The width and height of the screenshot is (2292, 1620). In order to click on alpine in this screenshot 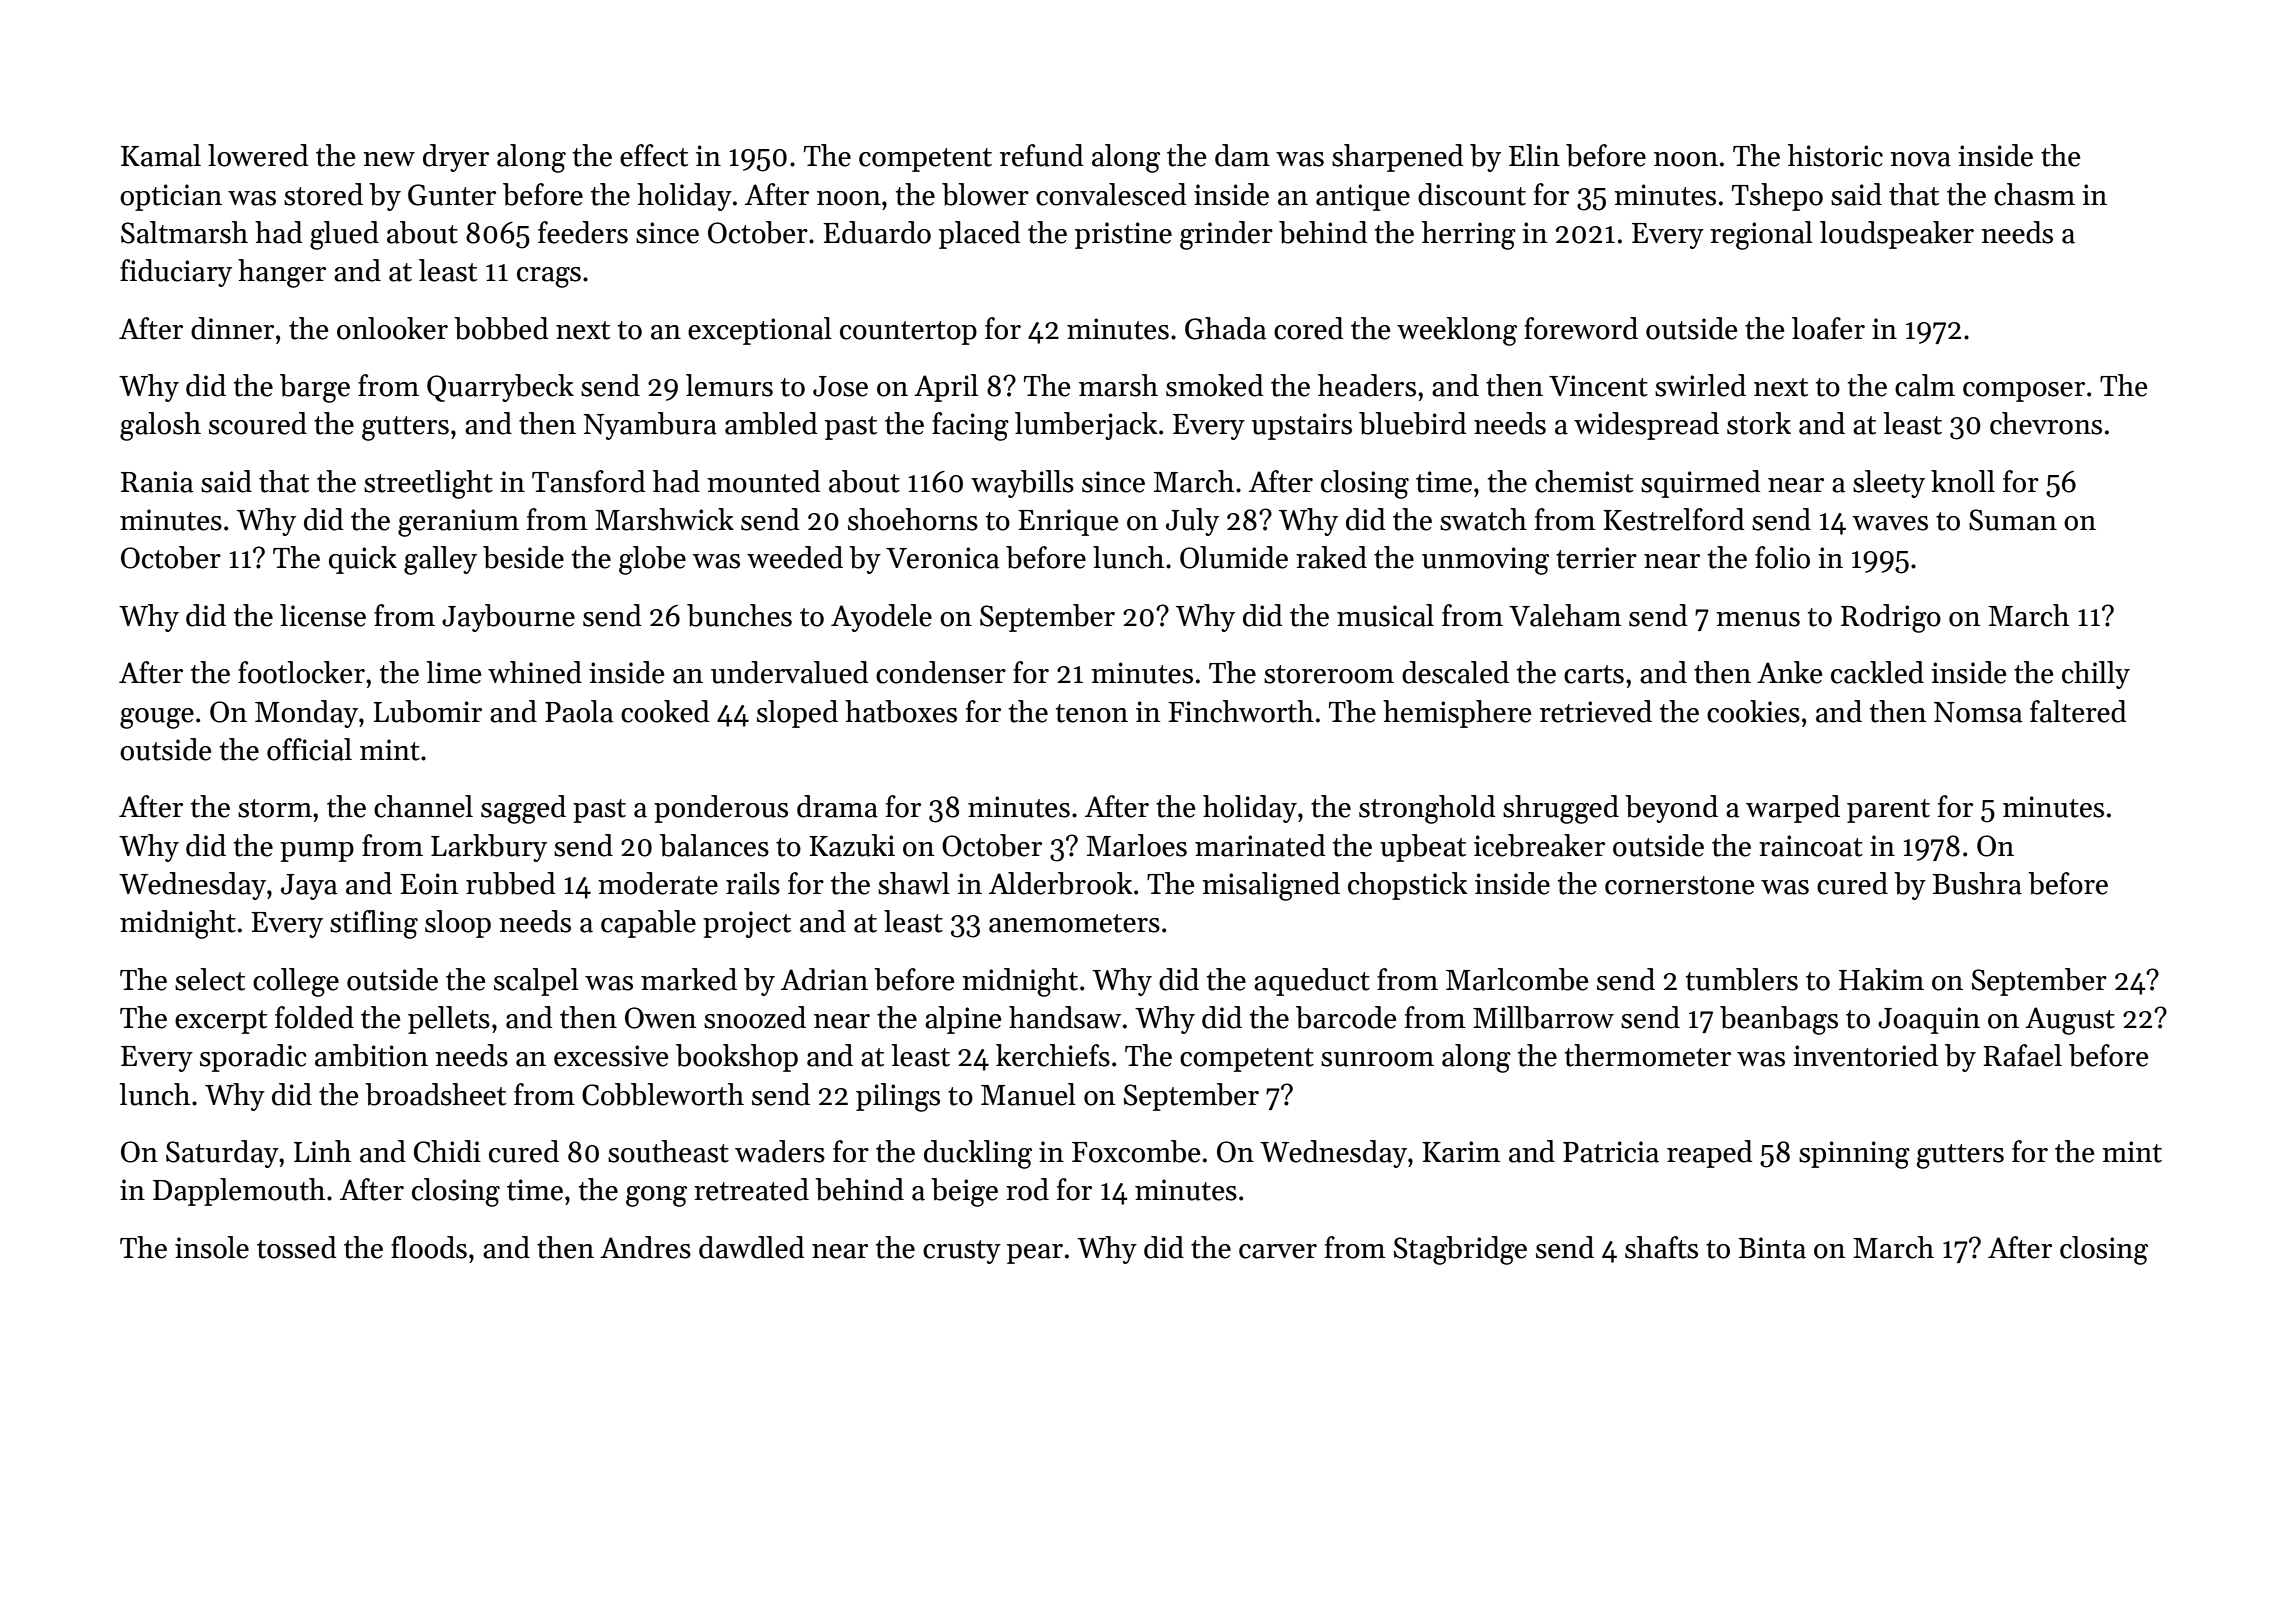, I will do `click(963, 1020)`.
